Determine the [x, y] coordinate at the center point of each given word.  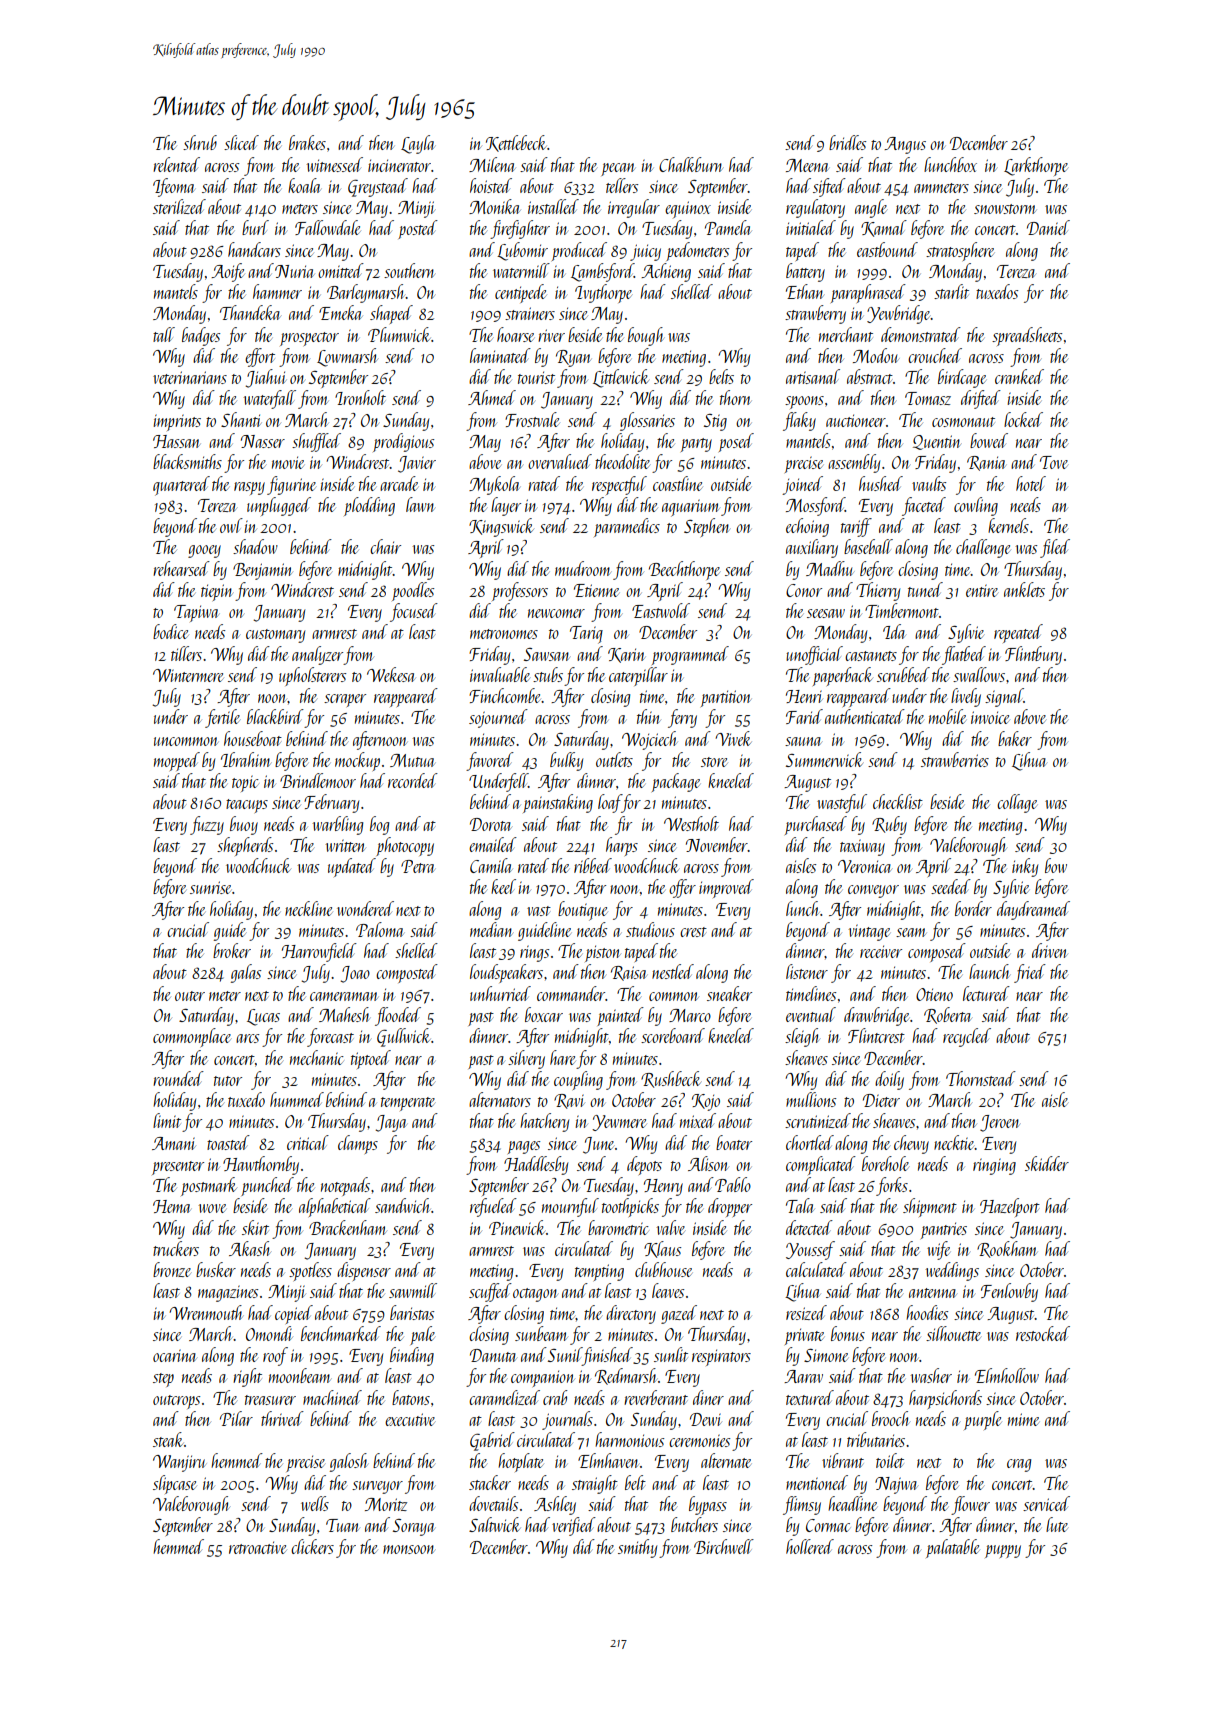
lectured [986, 993]
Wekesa [391, 674]
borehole [885, 1163]
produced [579, 251]
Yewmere [619, 1123]
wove [212, 1208]
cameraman [344, 996]
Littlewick [621, 378]
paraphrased [868, 293]
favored [490, 761]
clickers [312, 1546]
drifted [981, 399]
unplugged [279, 506]
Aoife [228, 272]
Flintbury [1033, 655]
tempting [599, 1272]
